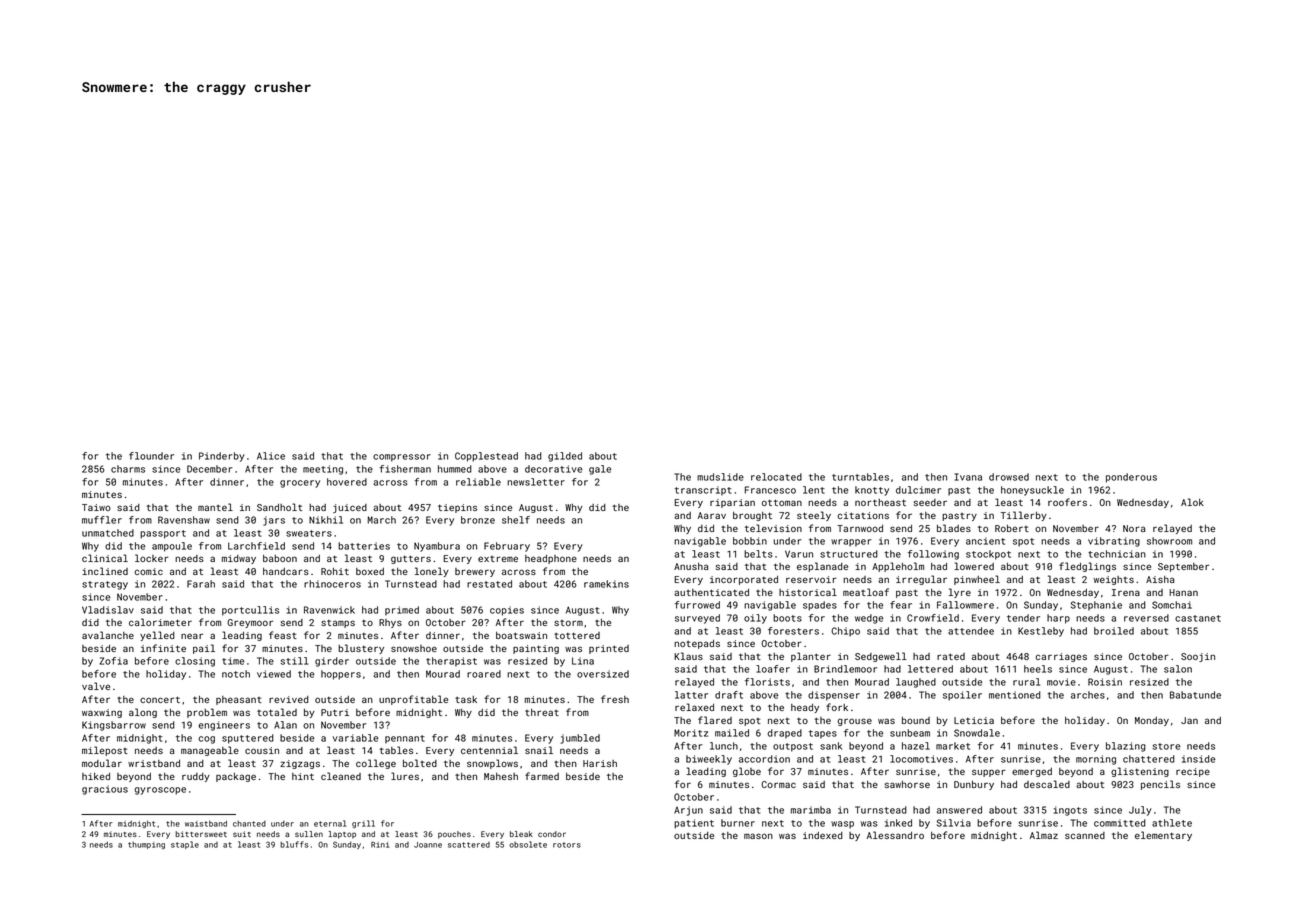 This document has width=1308, height=924. I want to click on relaxed, so click(694, 707).
